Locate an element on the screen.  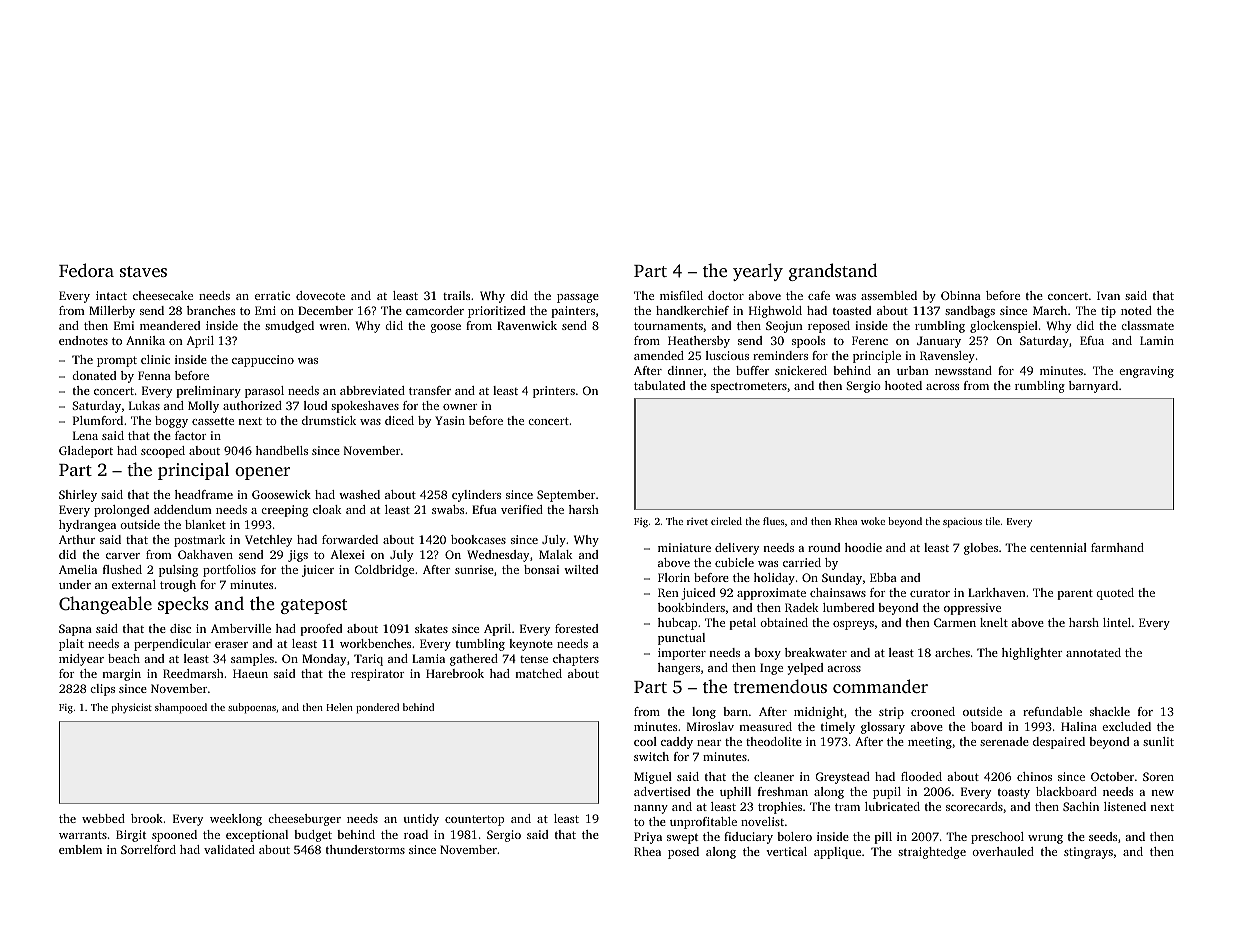
countertop is located at coordinates (474, 820).
